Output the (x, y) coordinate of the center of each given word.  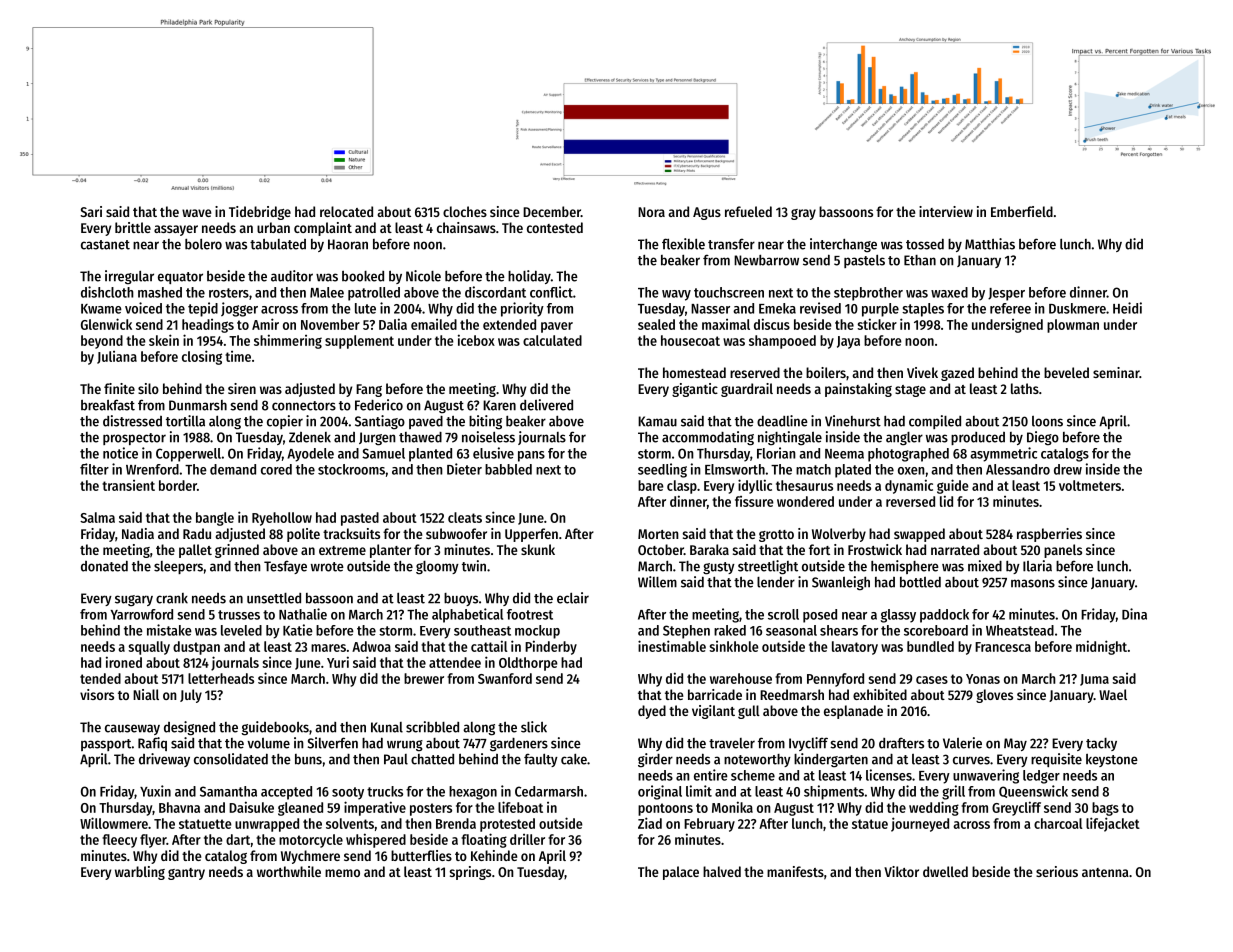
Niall (146, 694)
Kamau (657, 421)
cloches (465, 211)
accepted (286, 793)
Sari (91, 211)
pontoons (665, 809)
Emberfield (1022, 211)
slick (534, 727)
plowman (1073, 326)
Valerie (962, 743)
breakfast (108, 405)
